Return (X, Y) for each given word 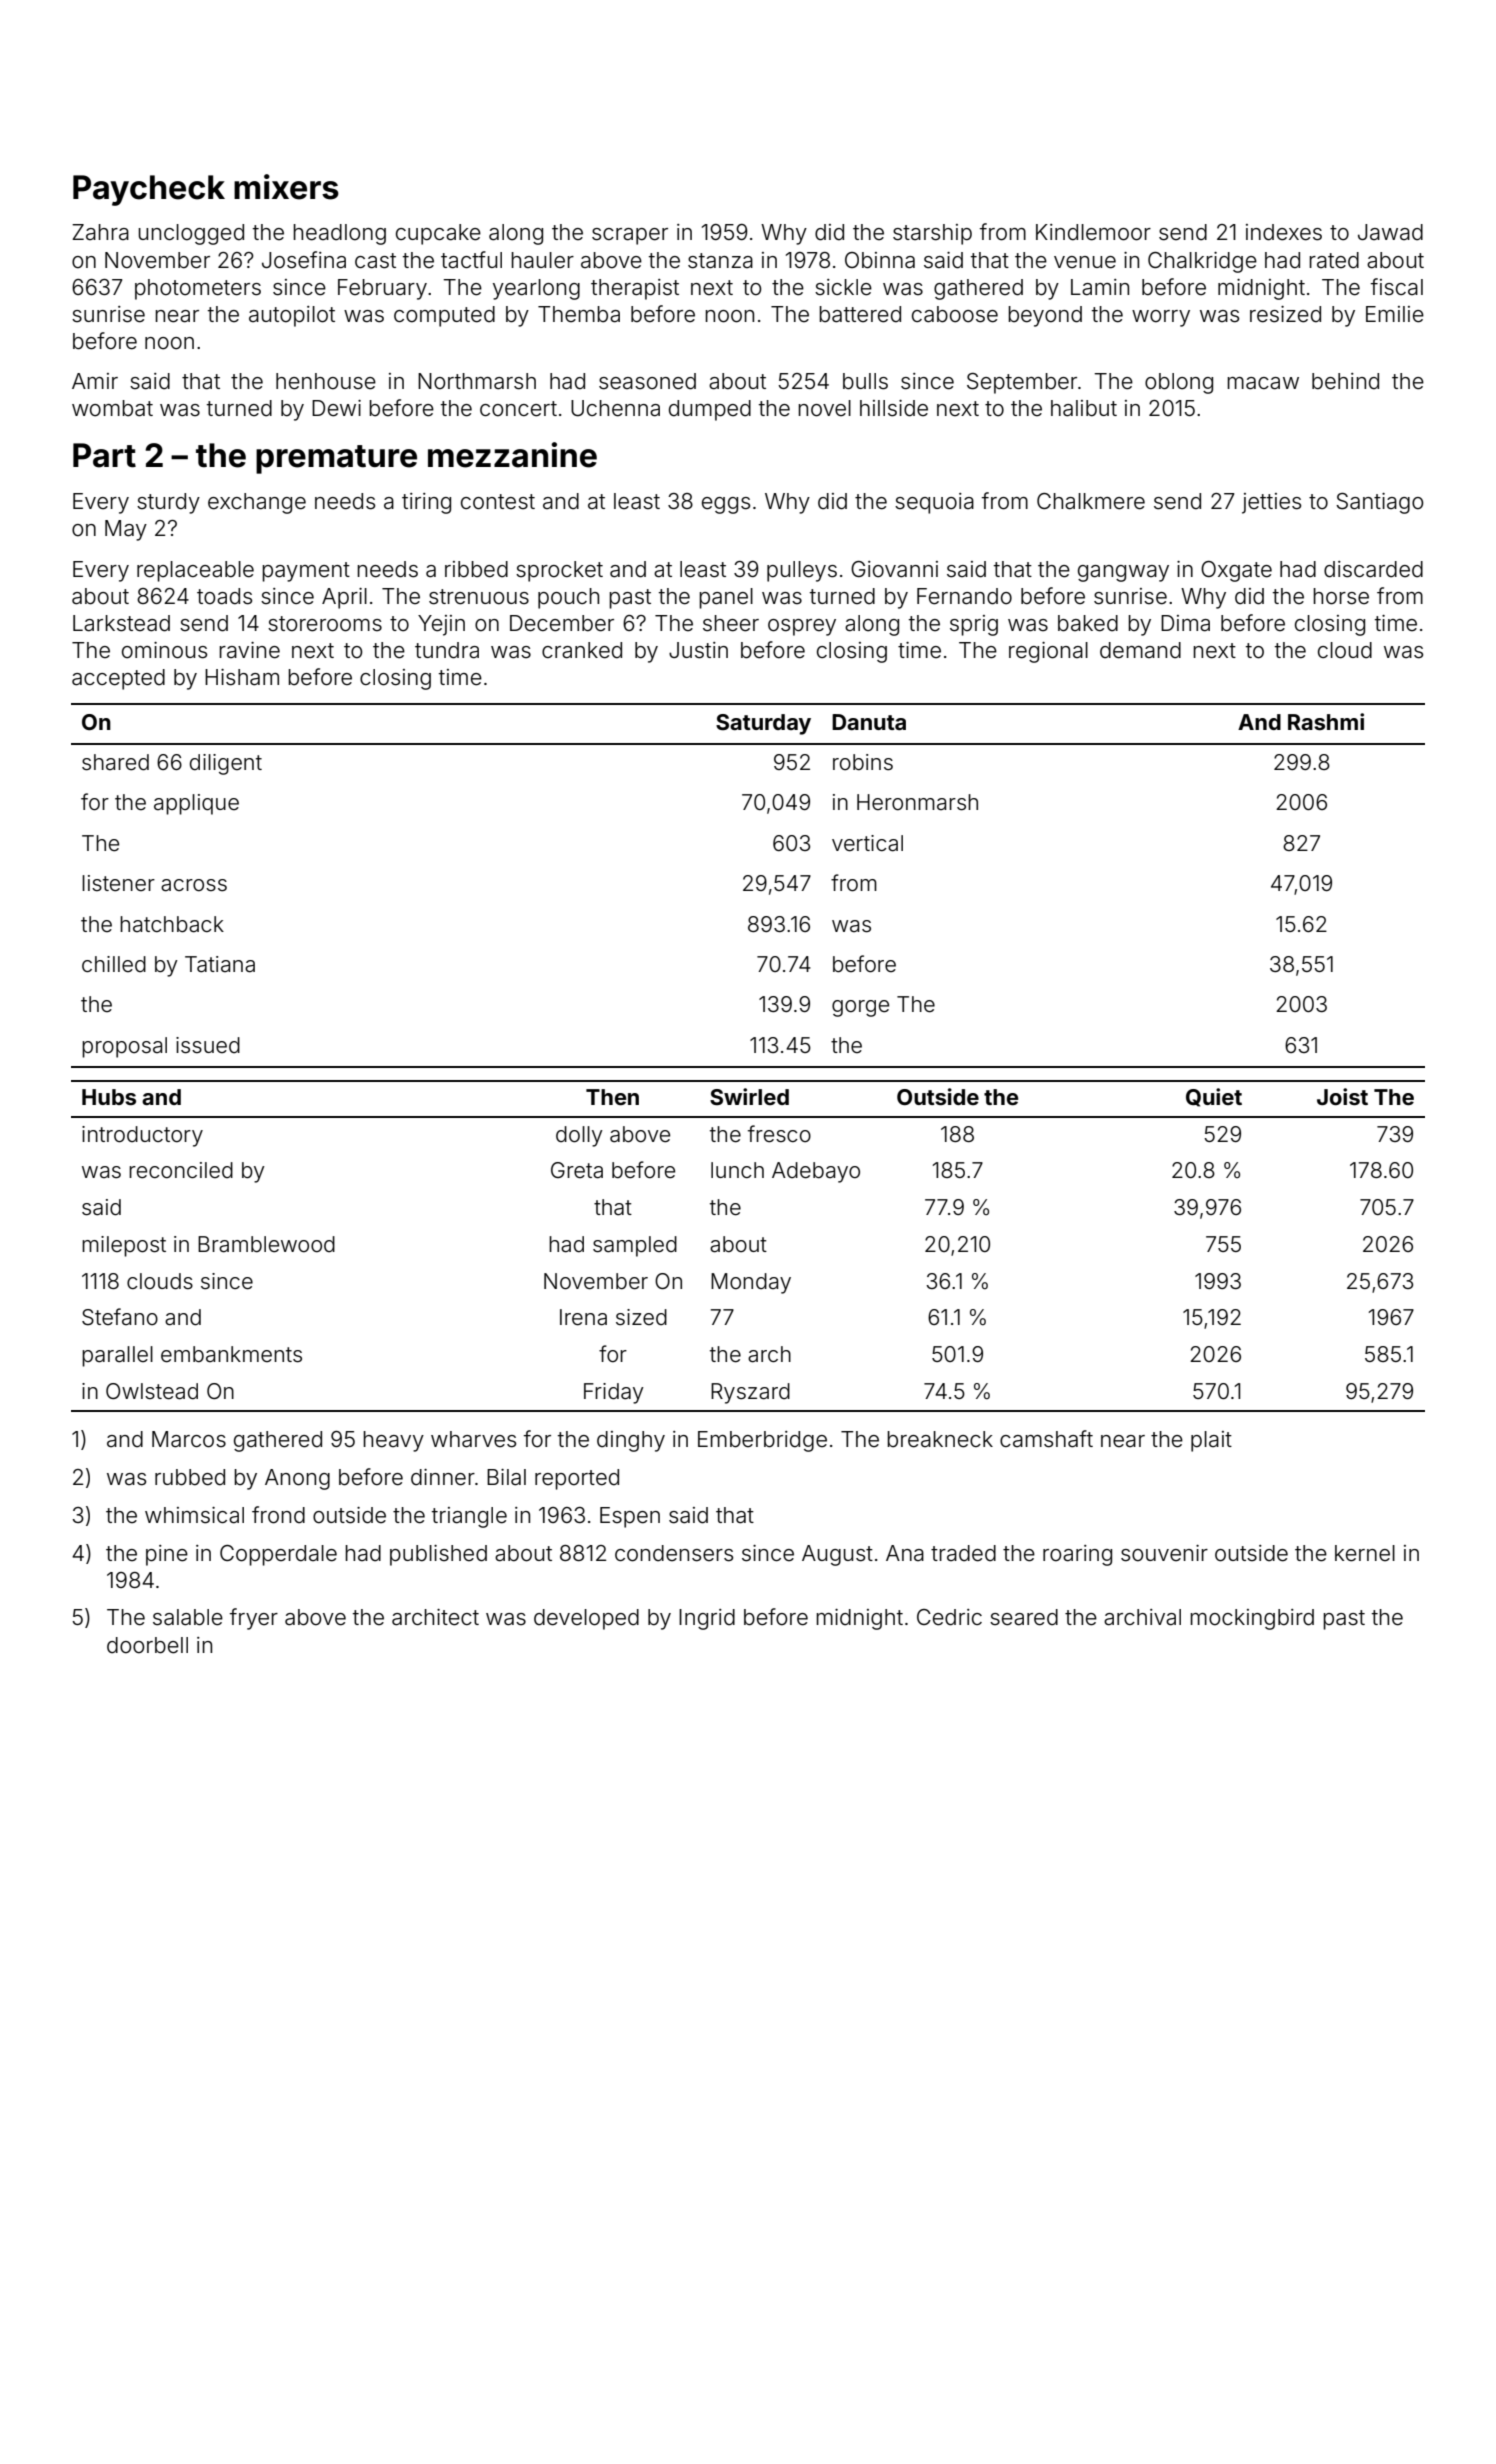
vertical (867, 843)
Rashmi (1326, 721)
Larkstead (121, 623)
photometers (198, 289)
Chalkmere (1091, 501)
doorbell (147, 1645)
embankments (231, 1354)
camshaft (1046, 1439)
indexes (1284, 232)
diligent (226, 764)
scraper (630, 236)
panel (726, 598)
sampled (635, 1246)
